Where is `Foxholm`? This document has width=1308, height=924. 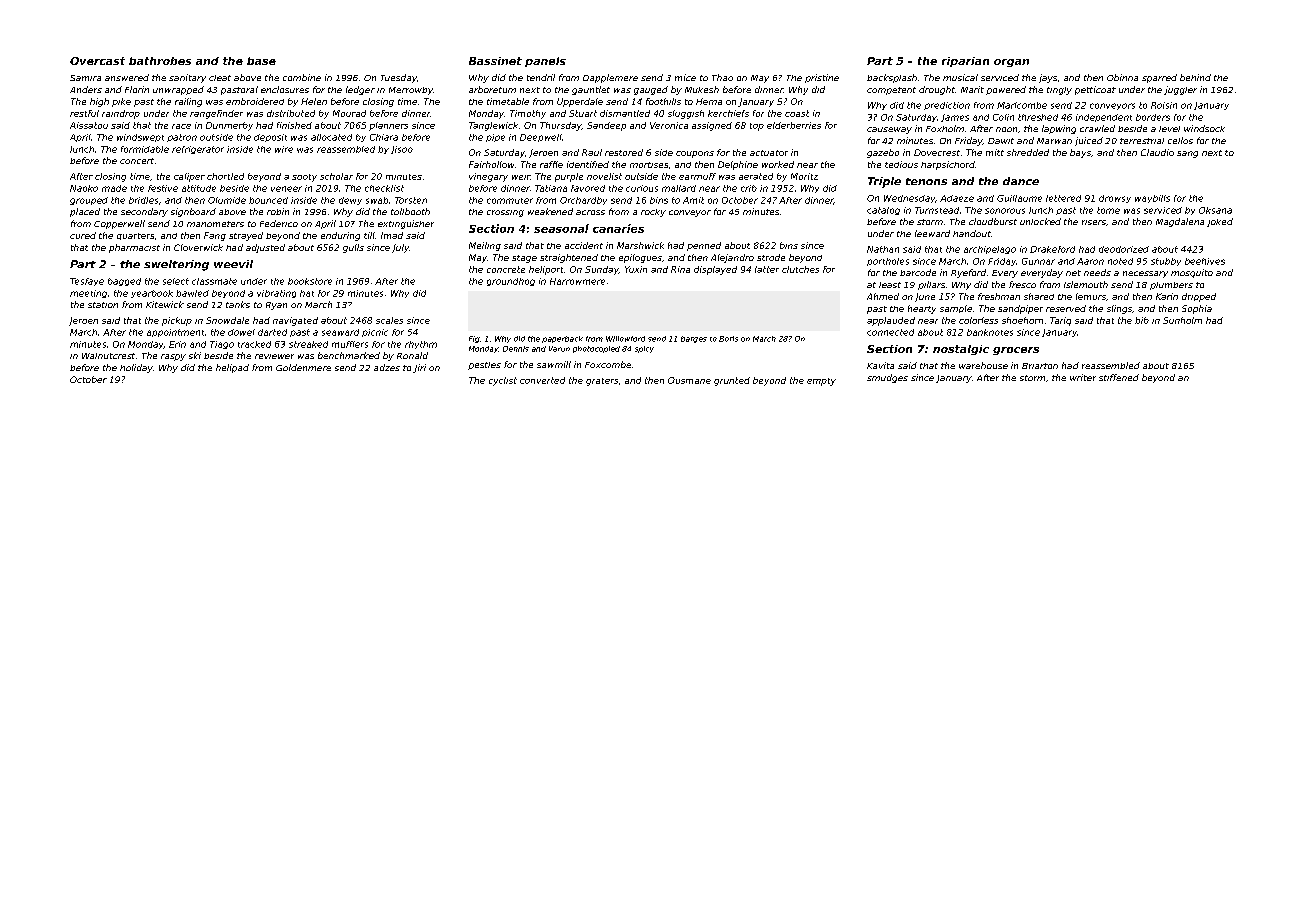 Foxholm is located at coordinates (945, 128).
